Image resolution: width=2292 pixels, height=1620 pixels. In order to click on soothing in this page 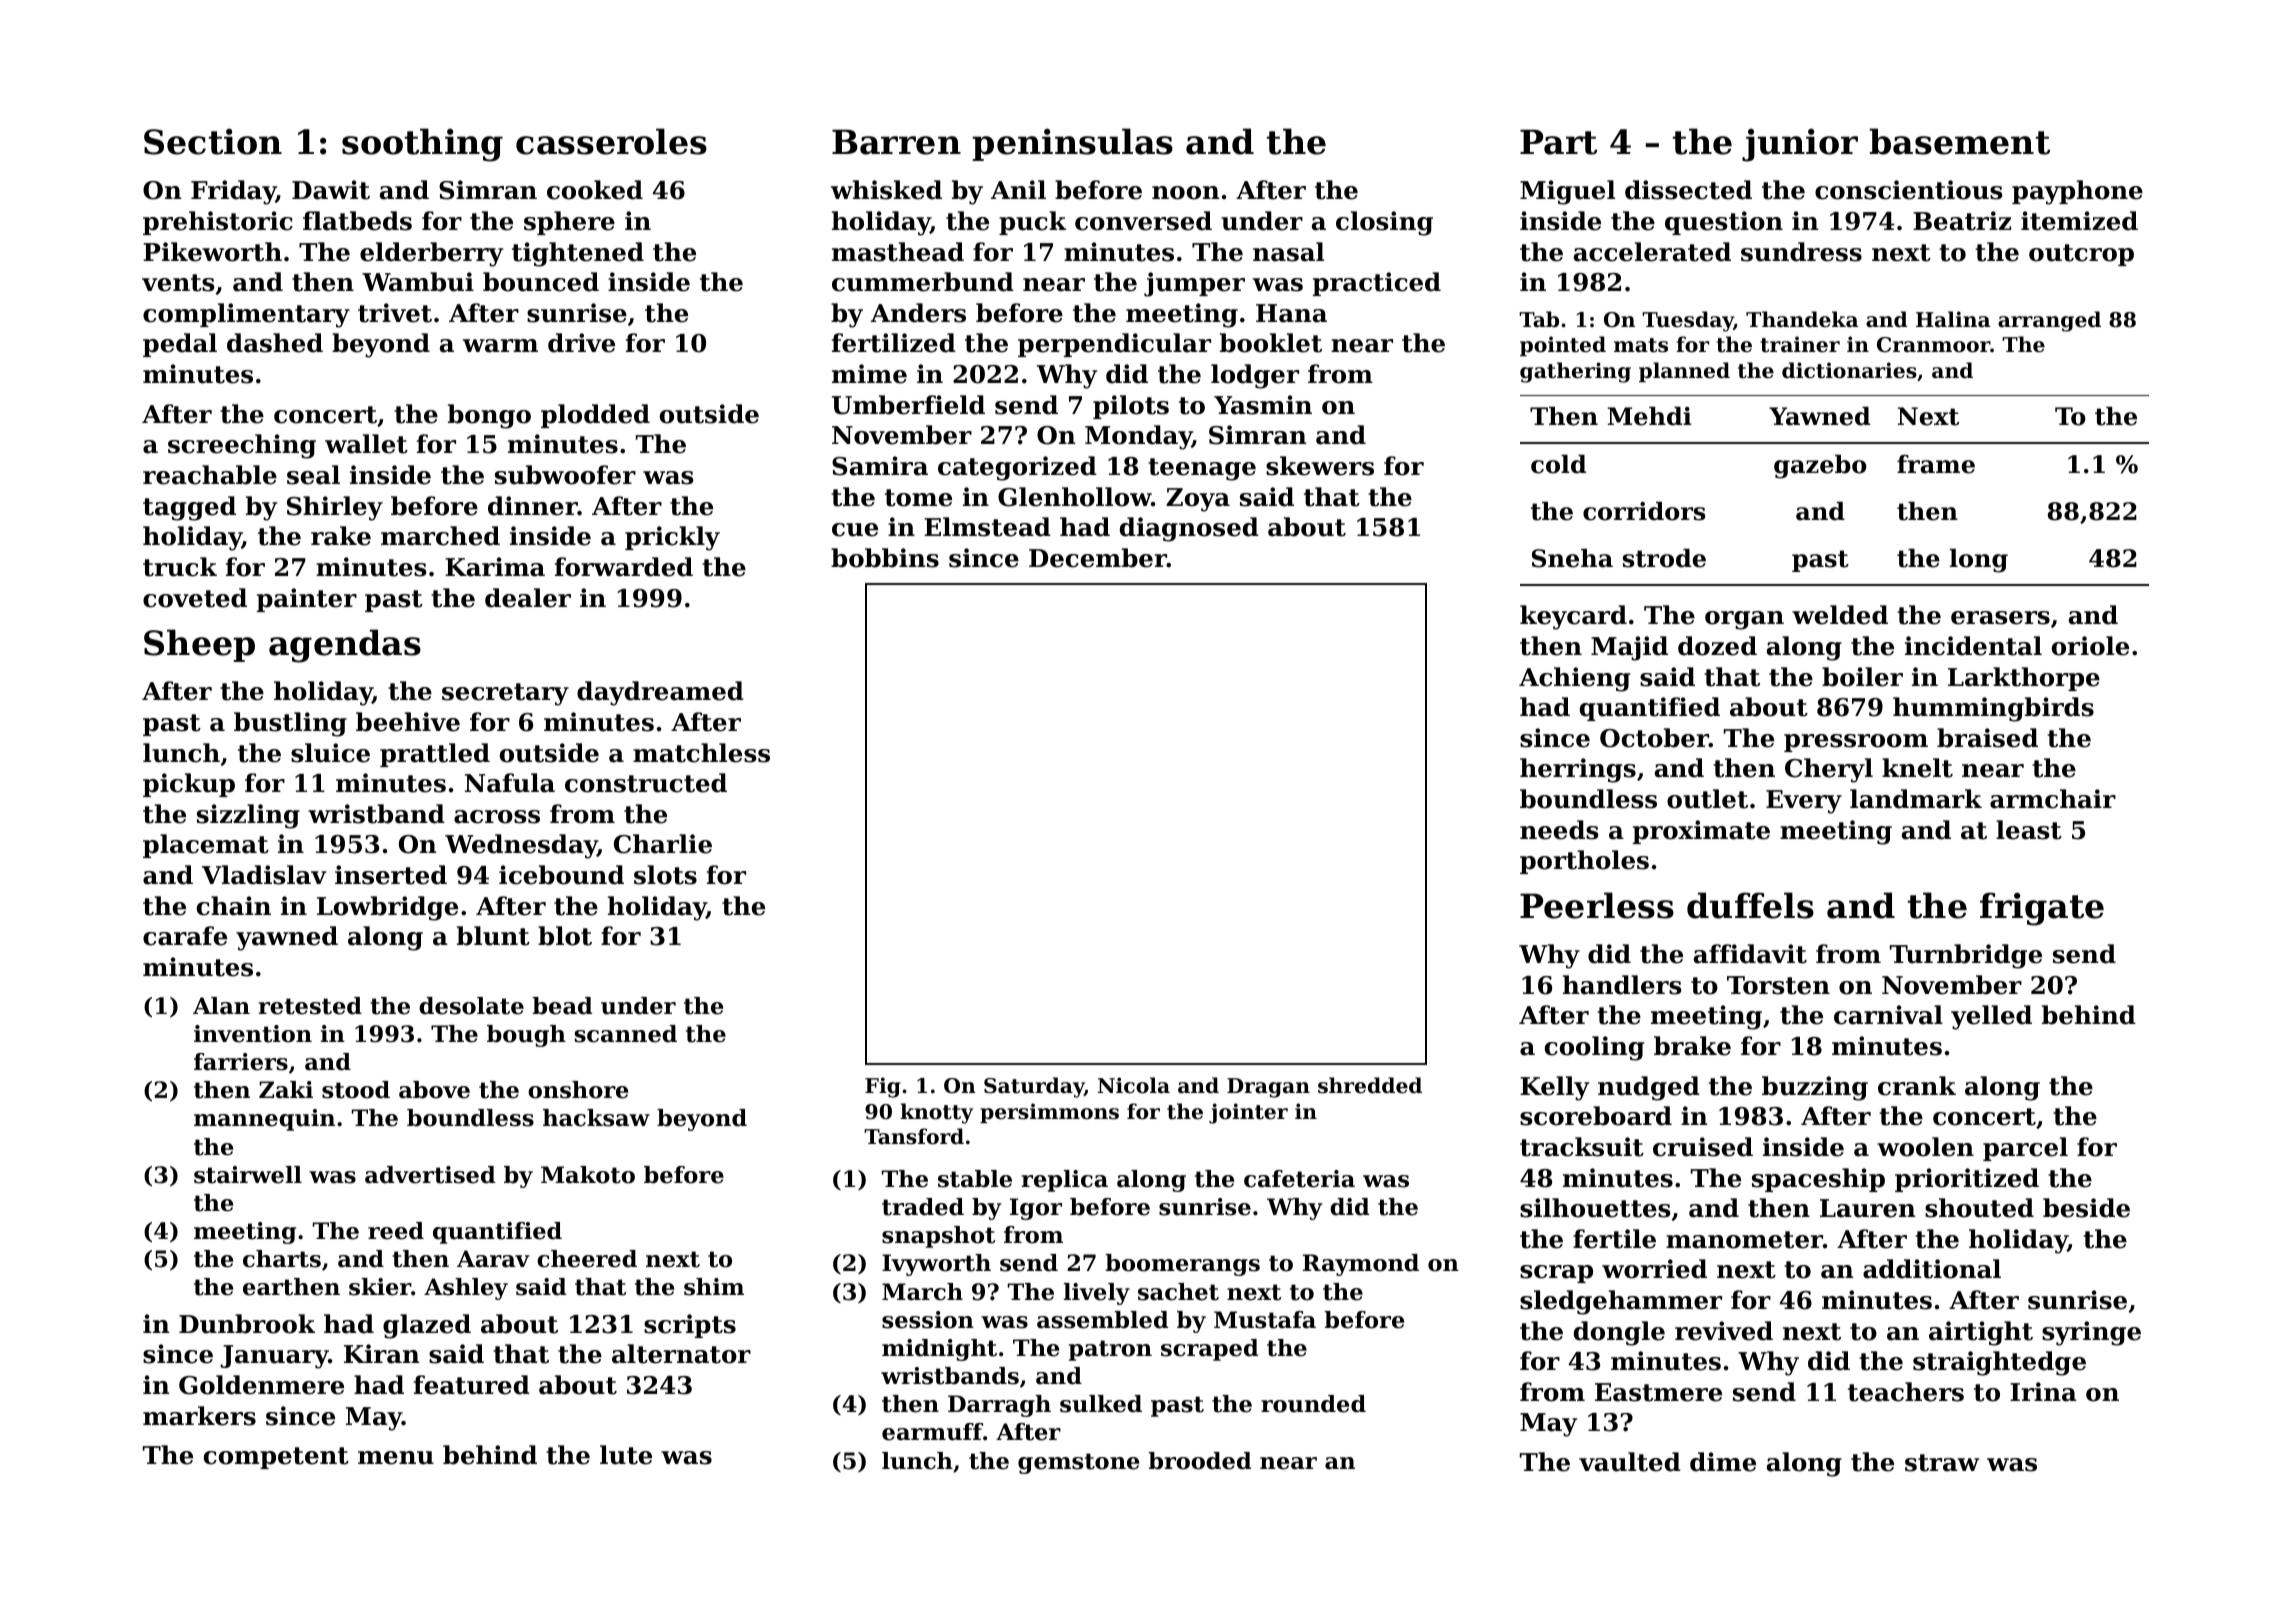, I will do `click(422, 145)`.
